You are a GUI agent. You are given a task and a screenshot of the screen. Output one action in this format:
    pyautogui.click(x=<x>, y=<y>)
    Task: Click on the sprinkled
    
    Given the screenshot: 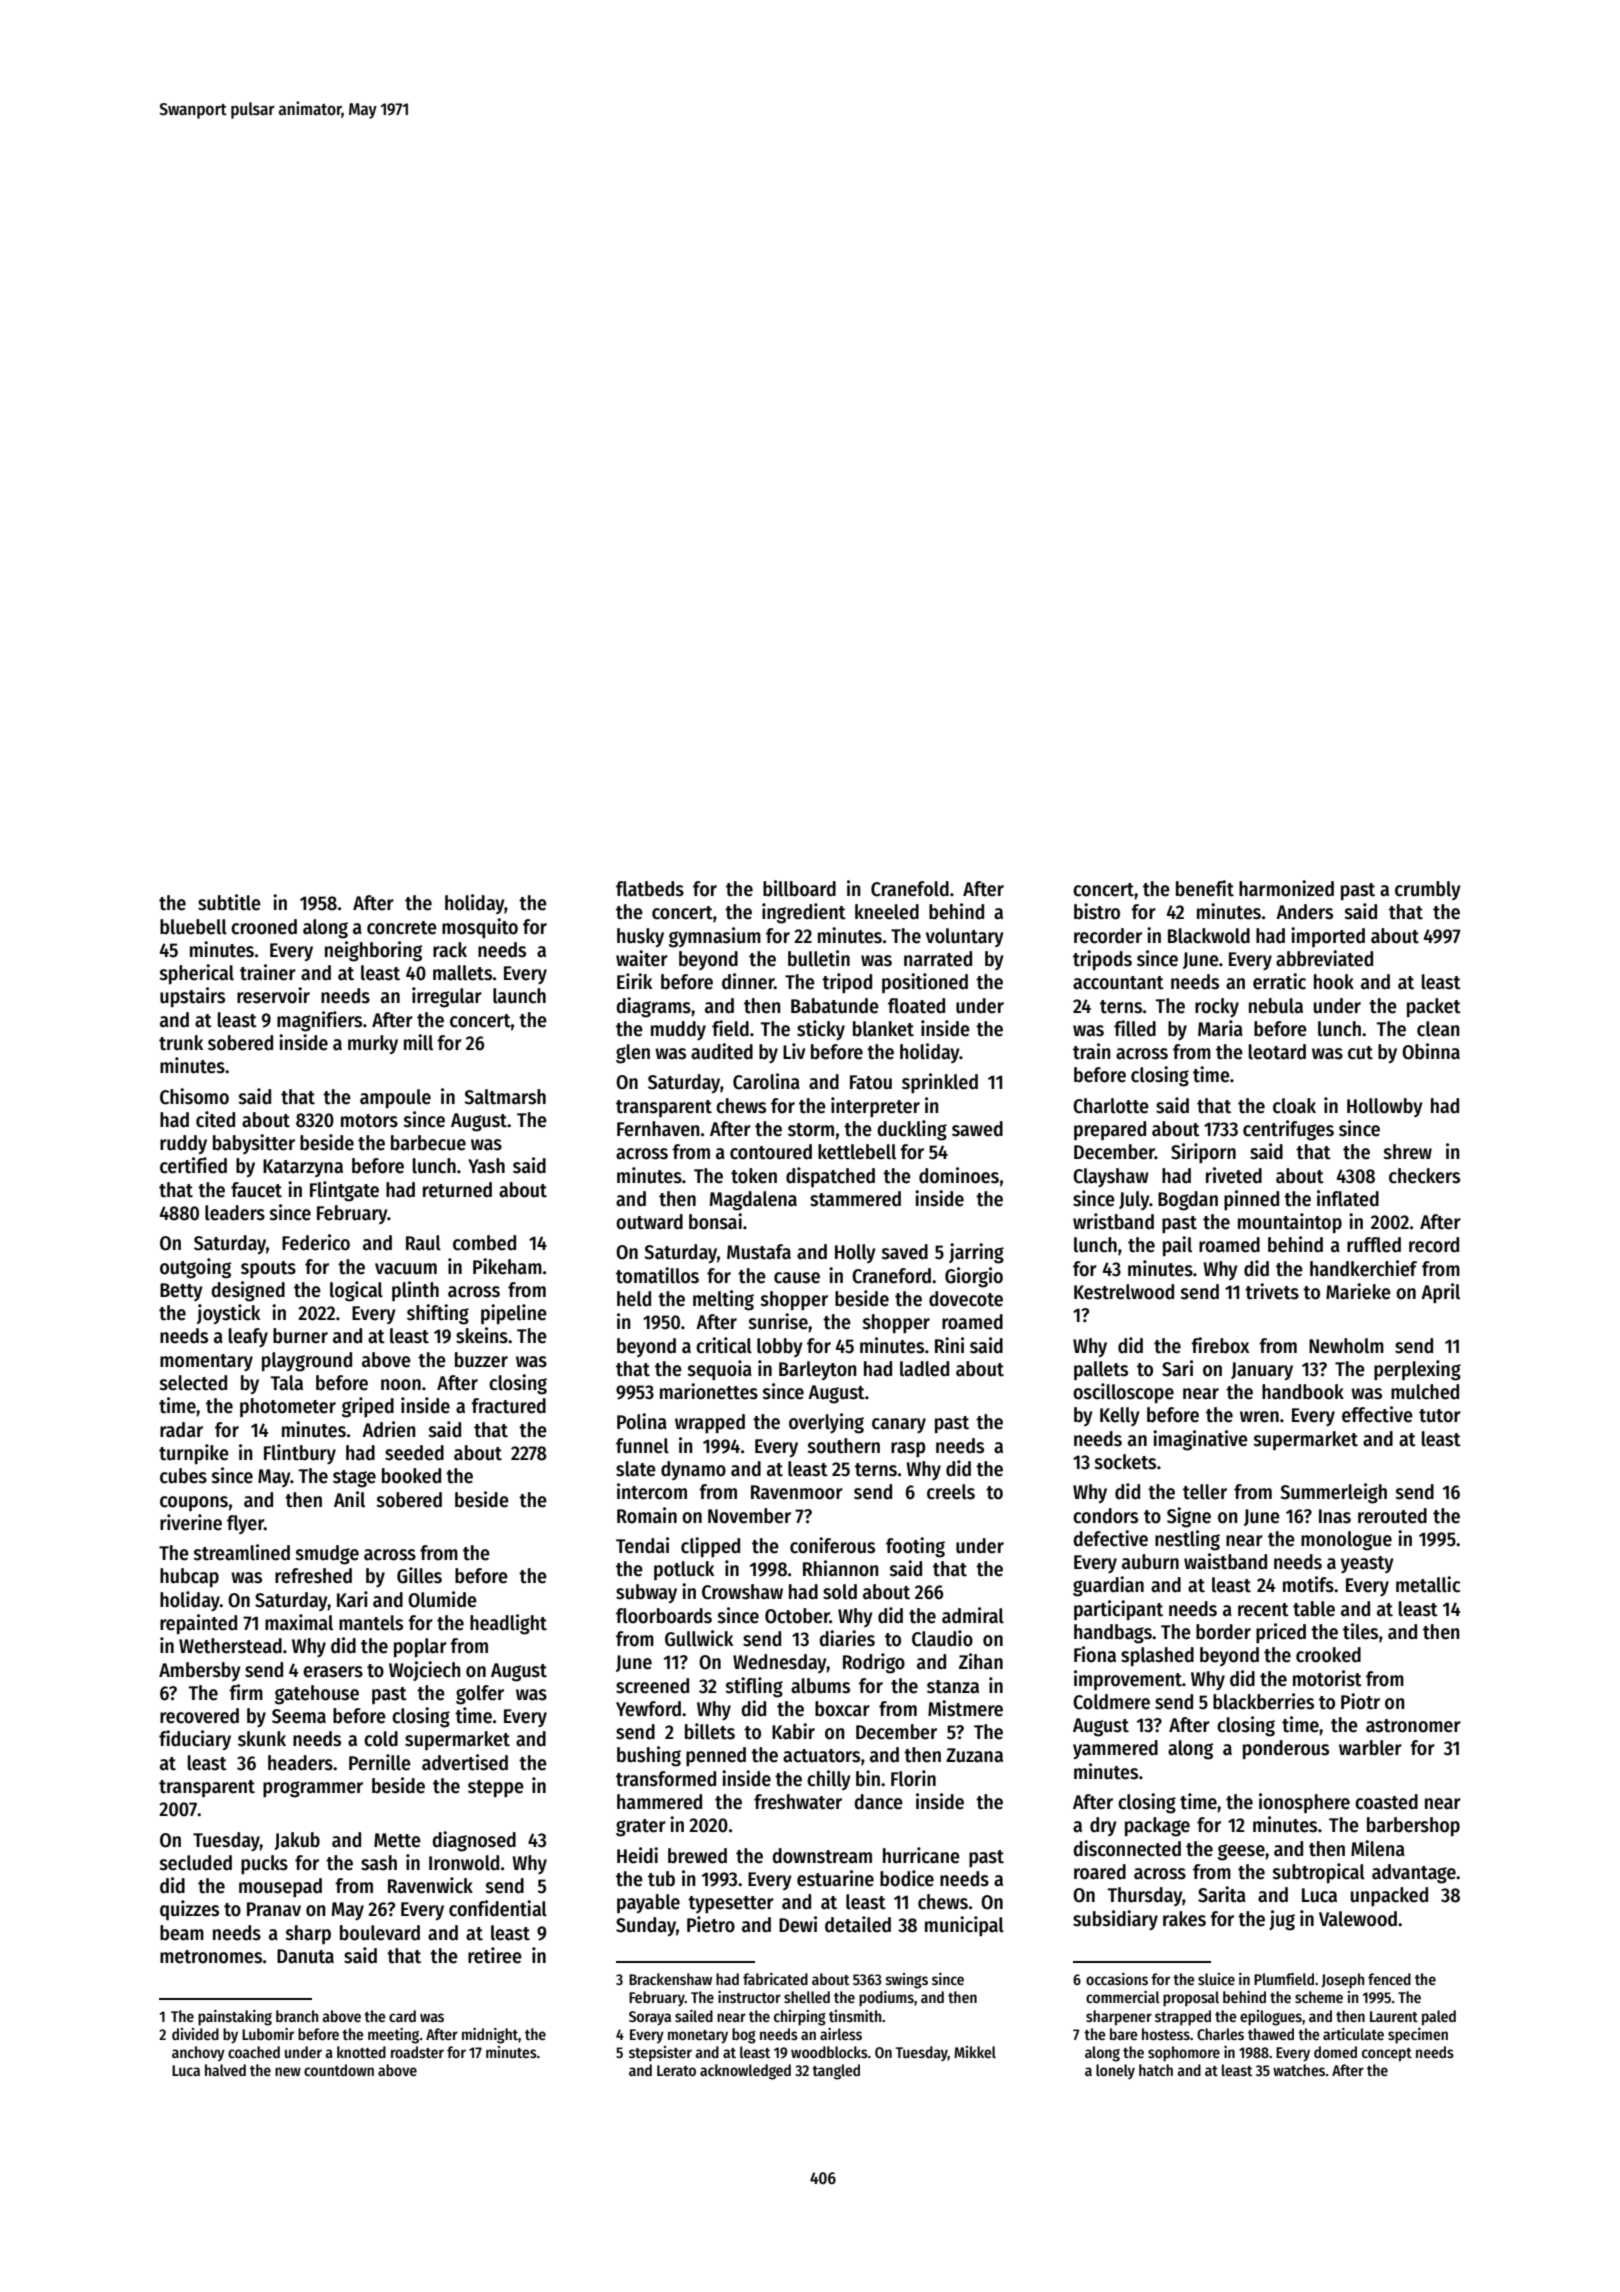 What is the action you would take?
    pyautogui.click(x=940, y=1083)
